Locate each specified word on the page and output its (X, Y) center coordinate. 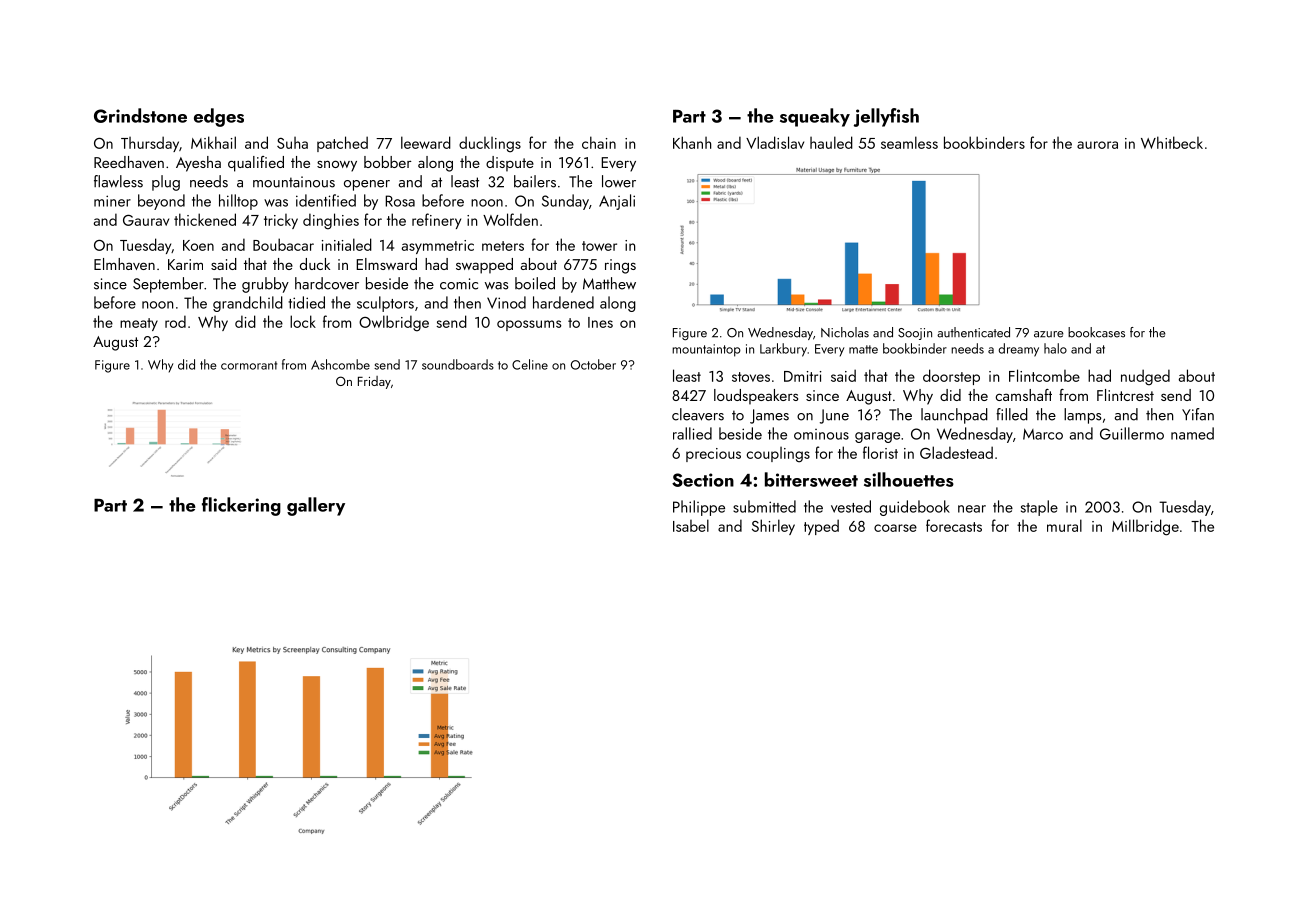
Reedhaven (129, 162)
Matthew (609, 283)
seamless (909, 142)
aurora (1097, 145)
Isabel (691, 525)
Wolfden (510, 219)
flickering (241, 506)
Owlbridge (394, 323)
